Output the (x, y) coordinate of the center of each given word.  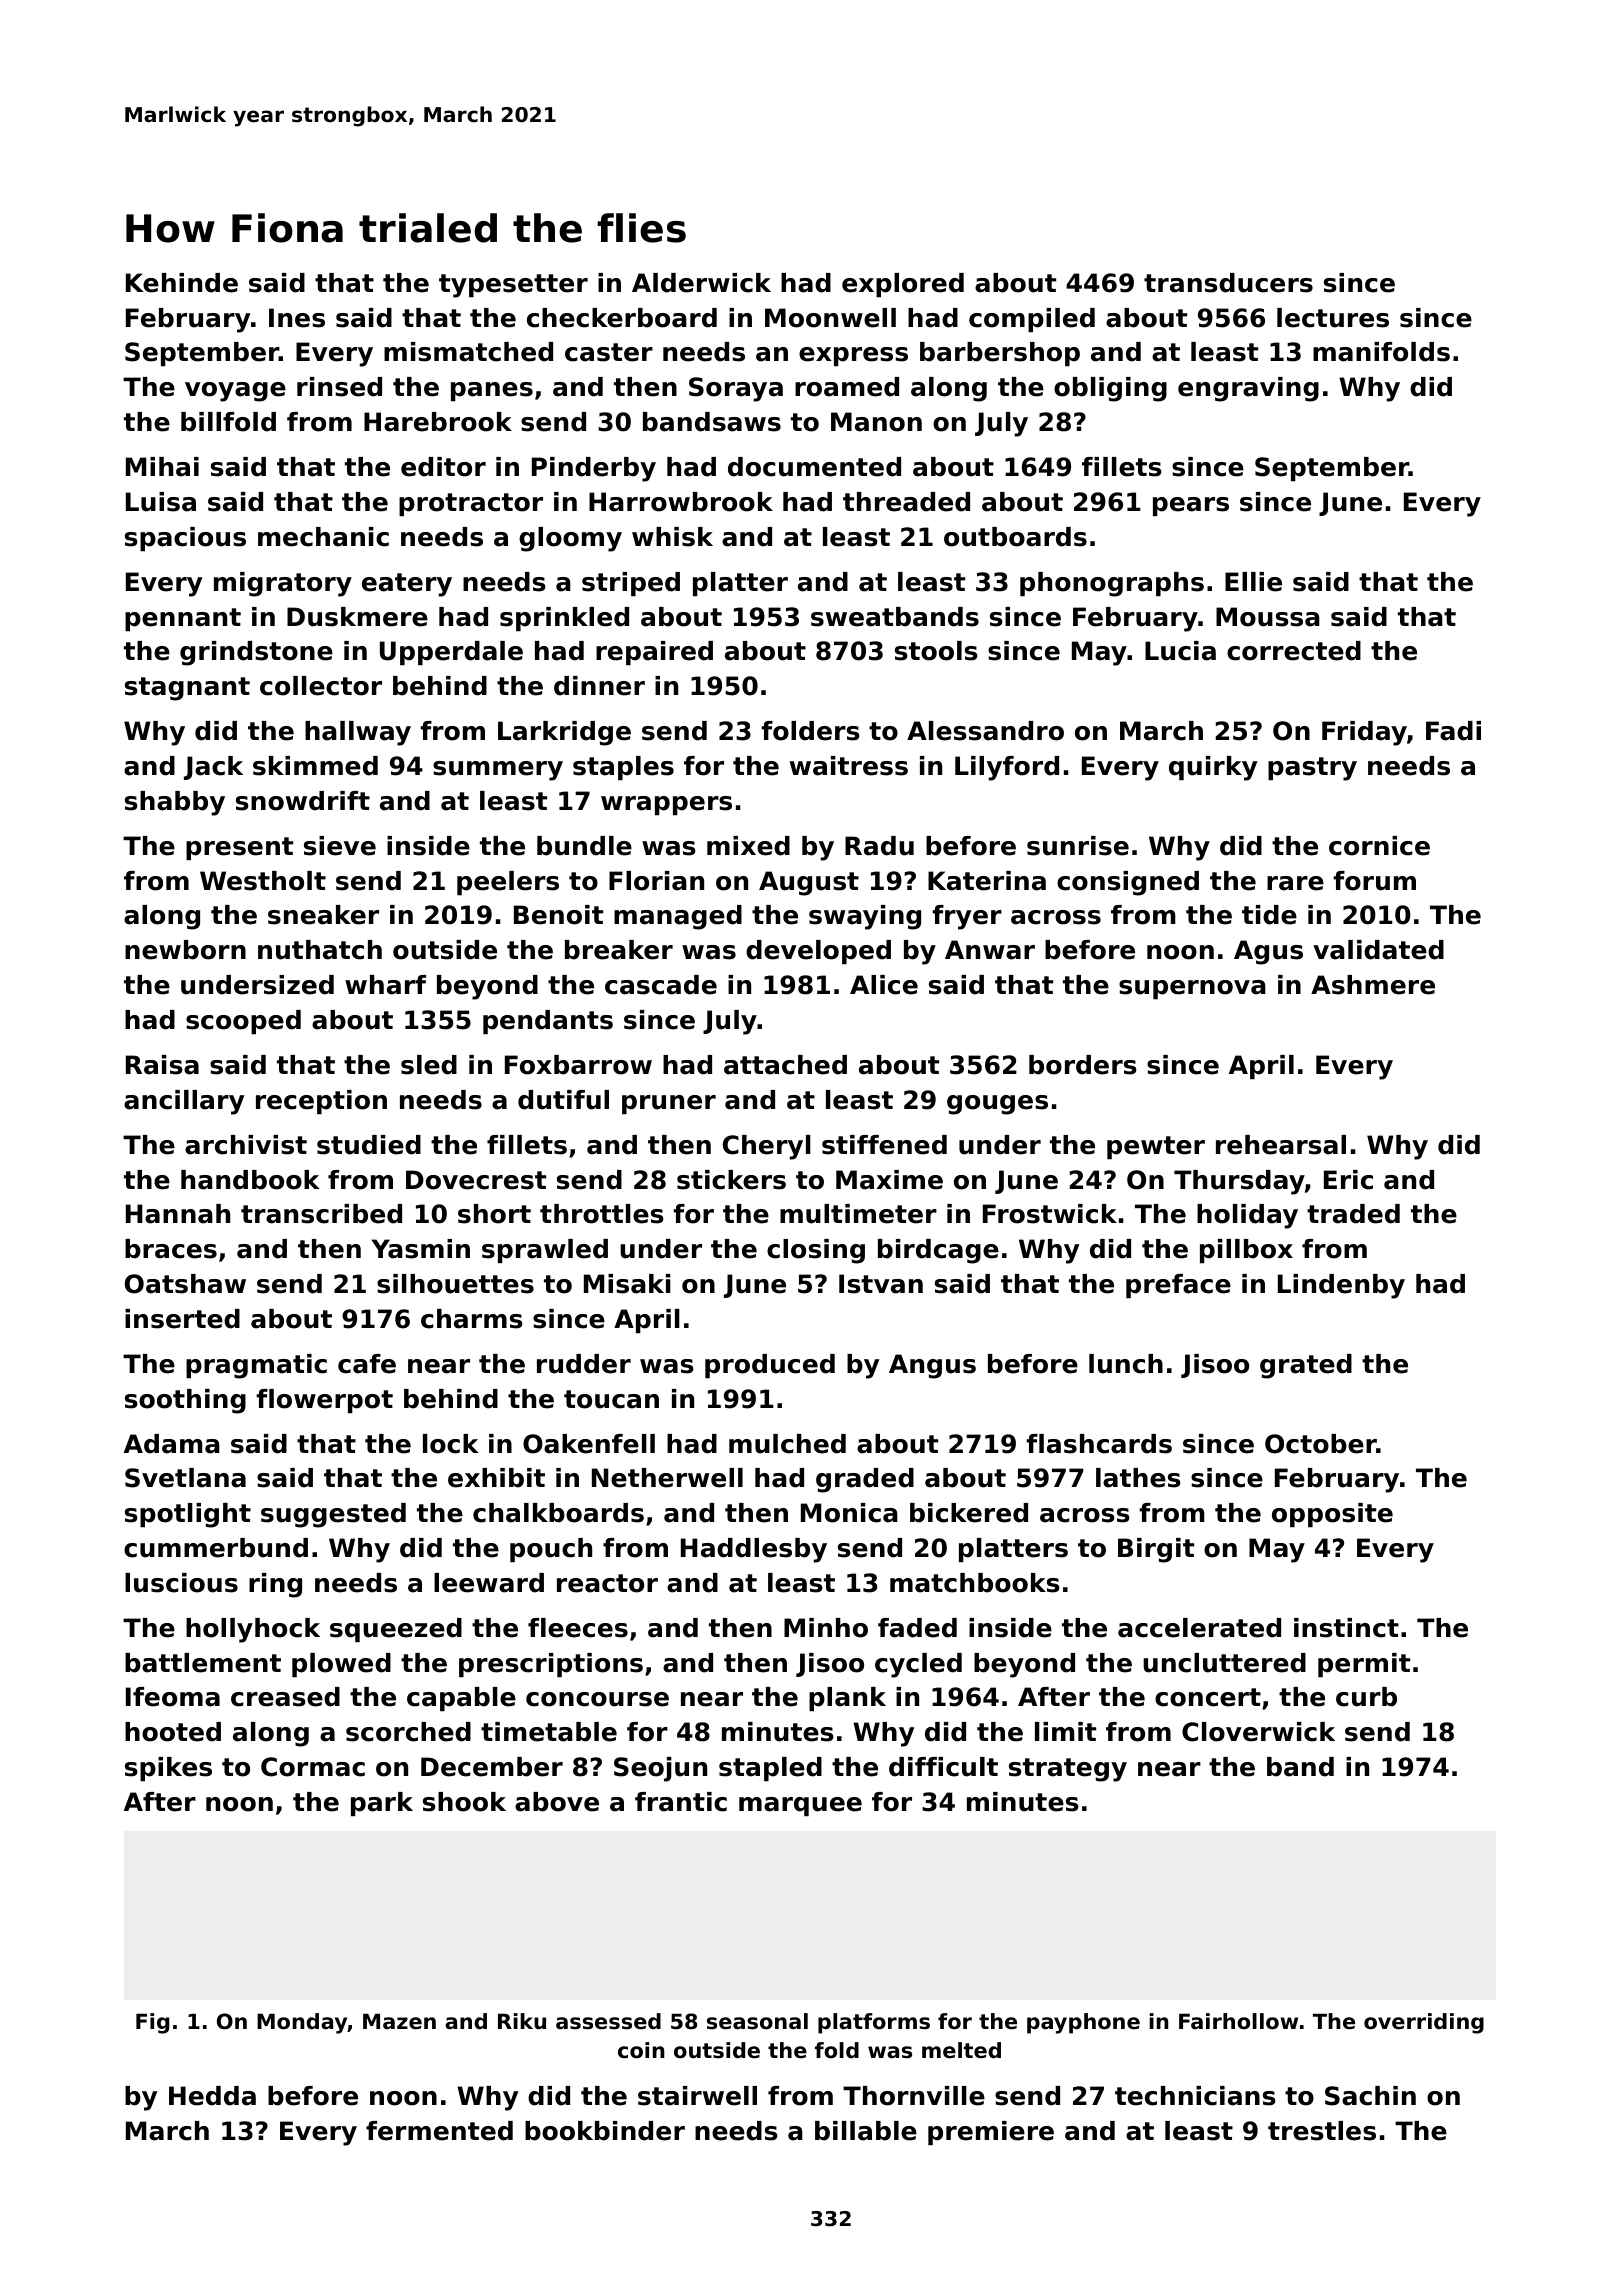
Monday (302, 2023)
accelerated (1199, 1628)
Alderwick (701, 283)
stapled (770, 1769)
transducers (1228, 283)
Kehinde (182, 283)
